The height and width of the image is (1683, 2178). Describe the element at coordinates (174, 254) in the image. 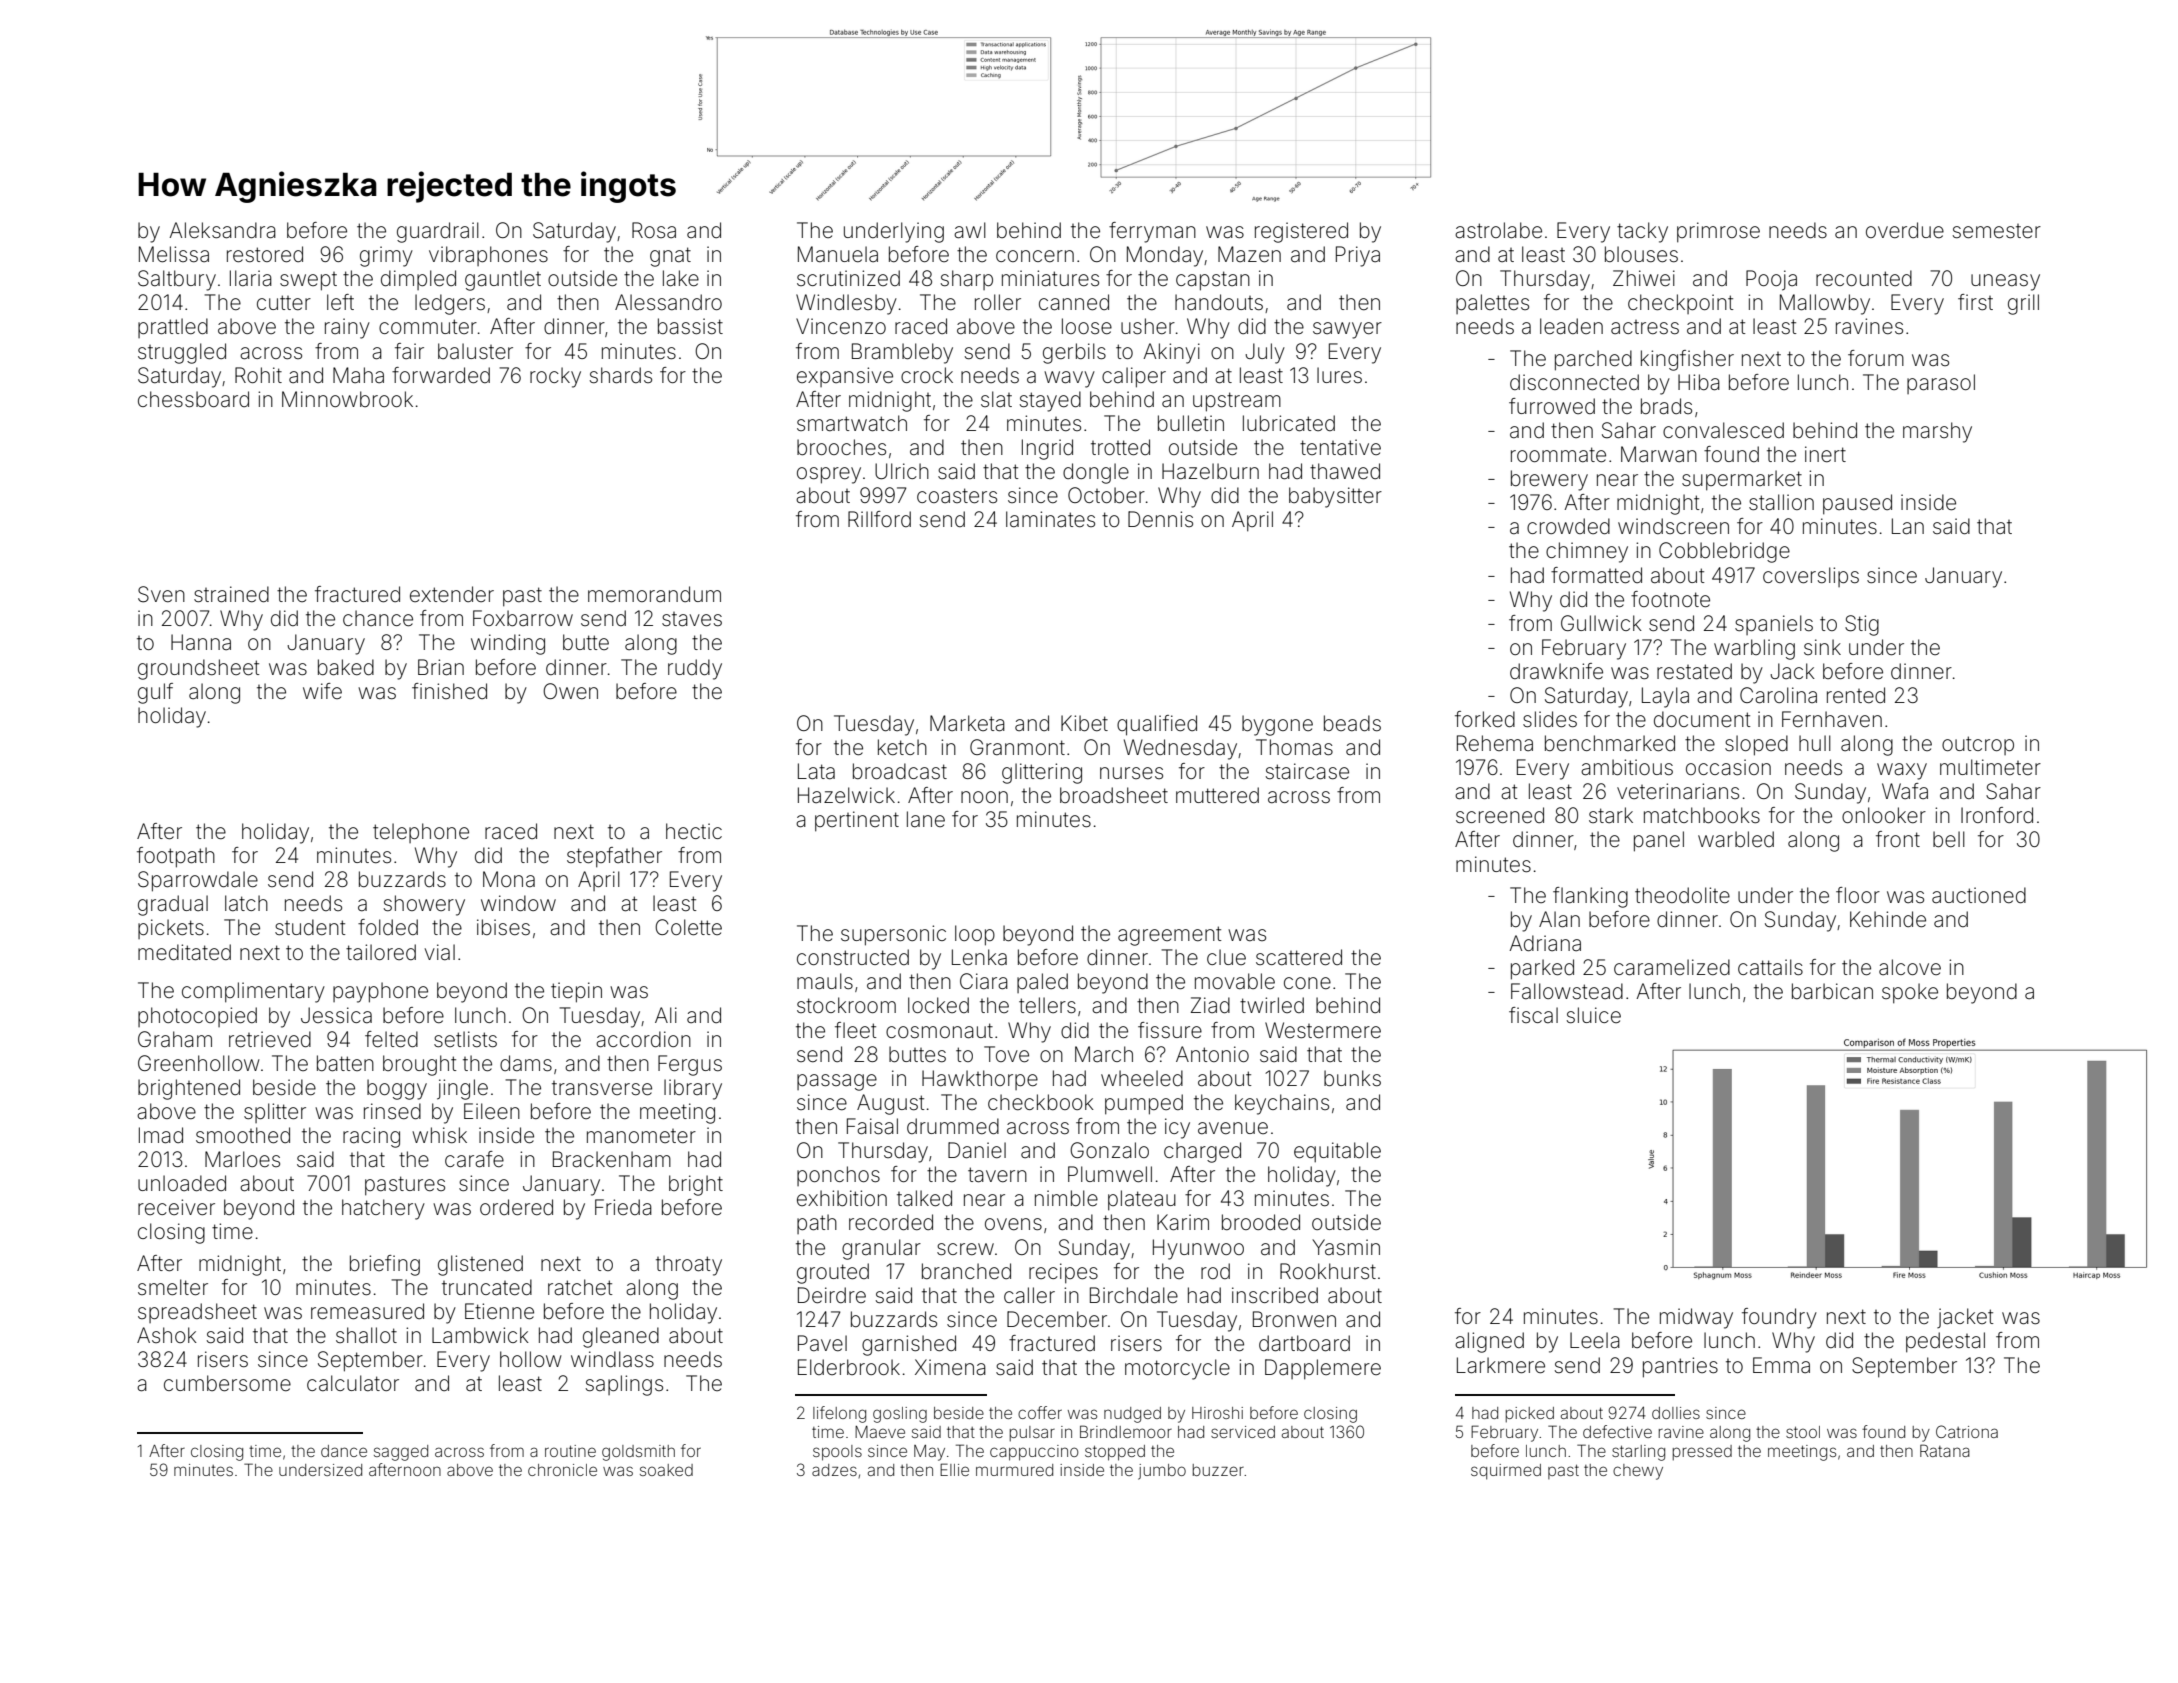

I see `Melissa` at that location.
